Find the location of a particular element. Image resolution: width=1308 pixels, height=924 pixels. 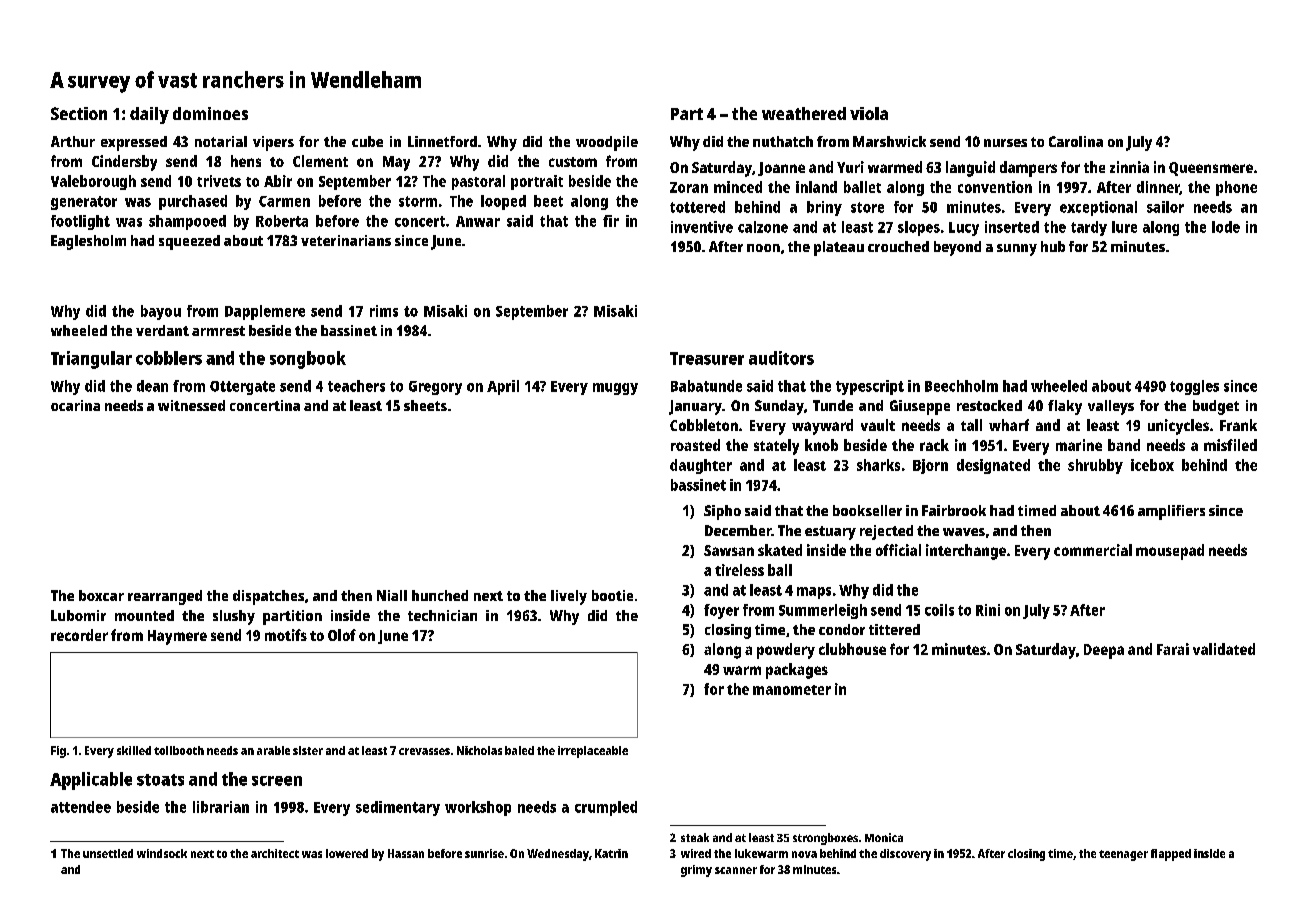

manometer is located at coordinates (792, 690).
